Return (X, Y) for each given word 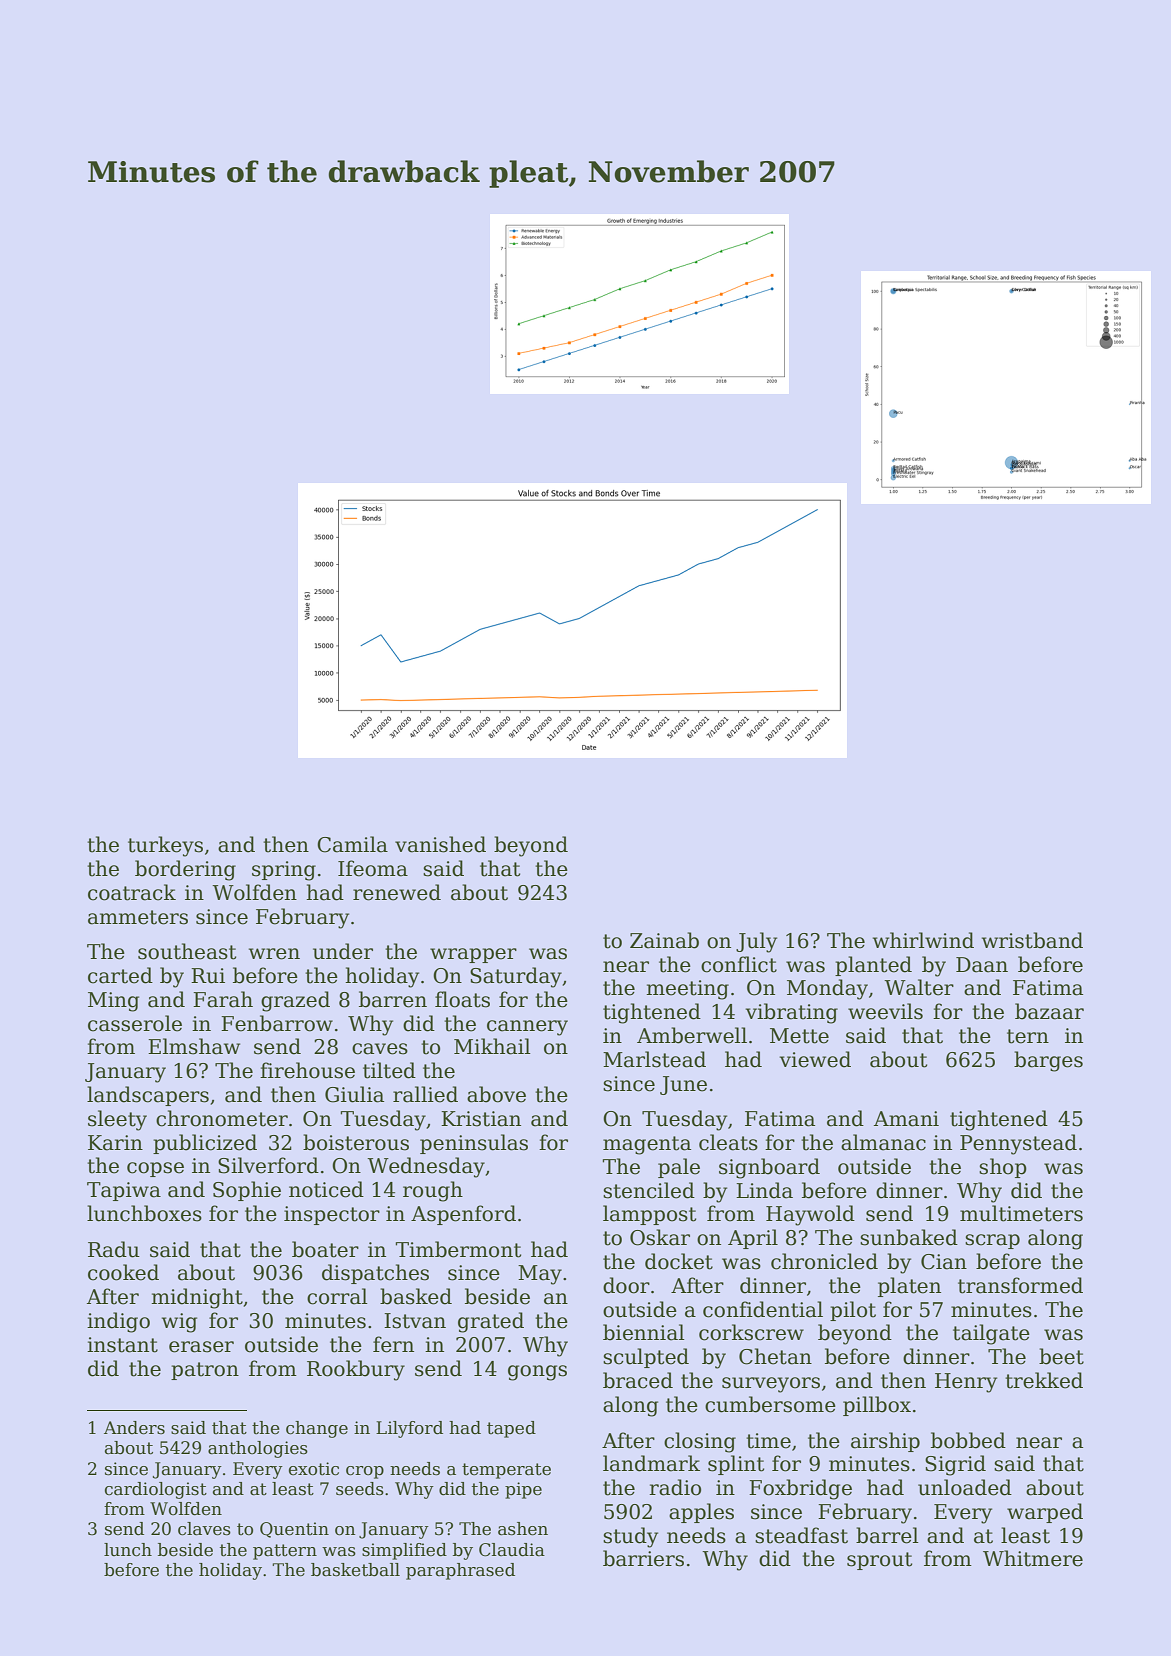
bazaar (1049, 1011)
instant (122, 1345)
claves (204, 1529)
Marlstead (654, 1059)
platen (909, 1287)
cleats (728, 1142)
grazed (295, 1001)
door (626, 1285)
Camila (352, 844)
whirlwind (923, 940)
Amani (906, 1119)
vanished (440, 844)
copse (155, 1169)
